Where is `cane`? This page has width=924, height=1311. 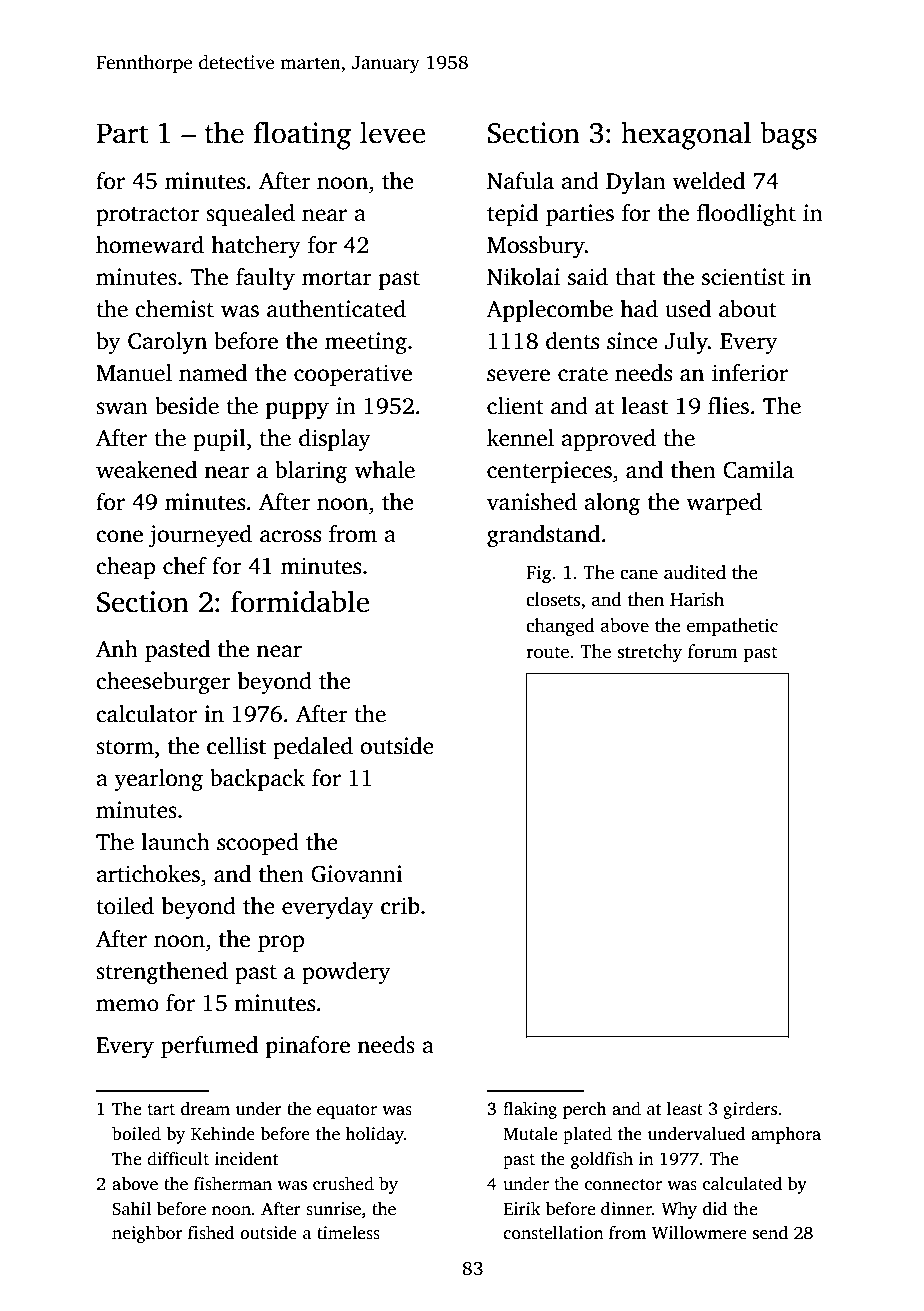 cane is located at coordinates (639, 574).
